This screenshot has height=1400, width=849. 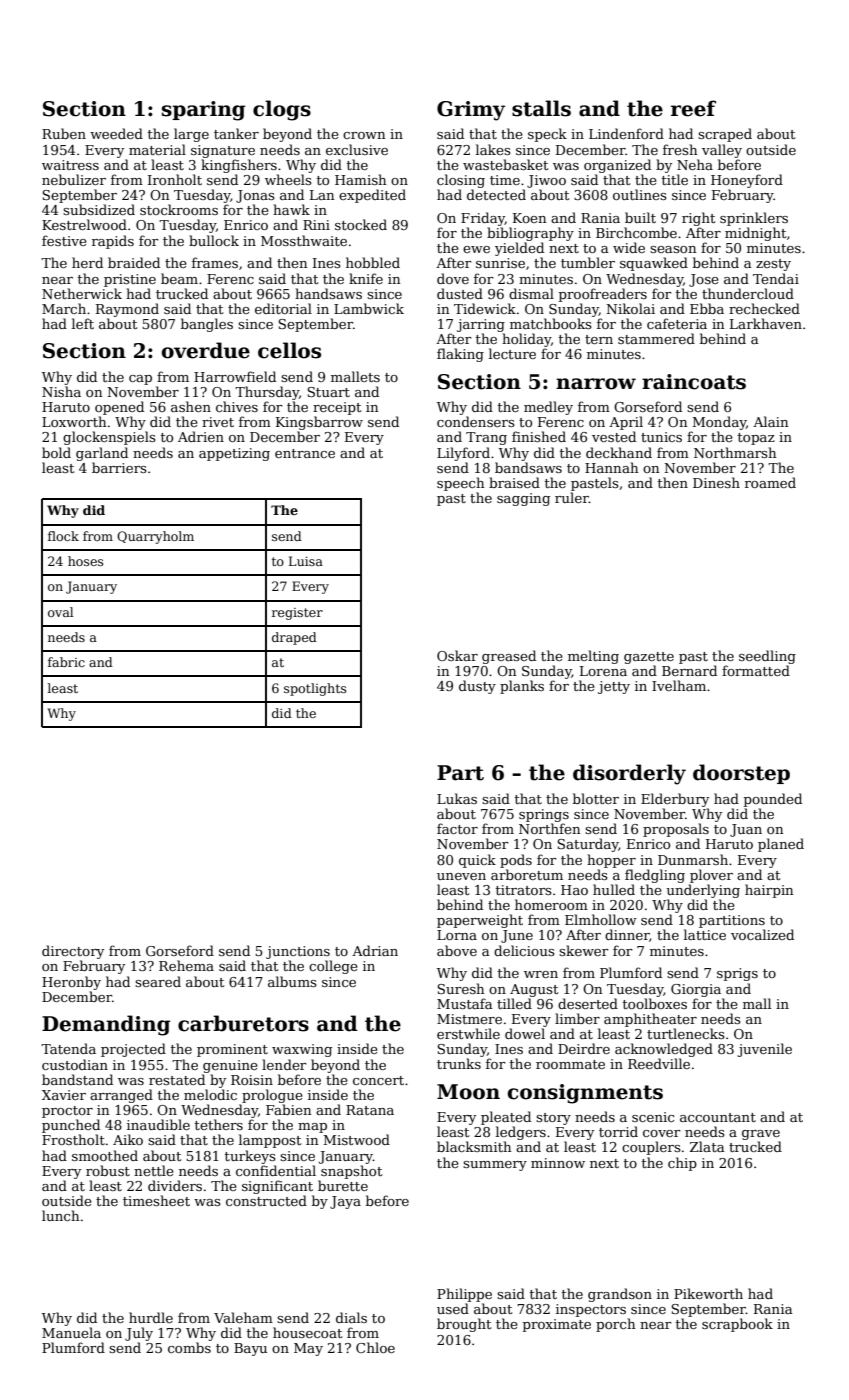 I want to click on carburetors, so click(x=243, y=1023).
